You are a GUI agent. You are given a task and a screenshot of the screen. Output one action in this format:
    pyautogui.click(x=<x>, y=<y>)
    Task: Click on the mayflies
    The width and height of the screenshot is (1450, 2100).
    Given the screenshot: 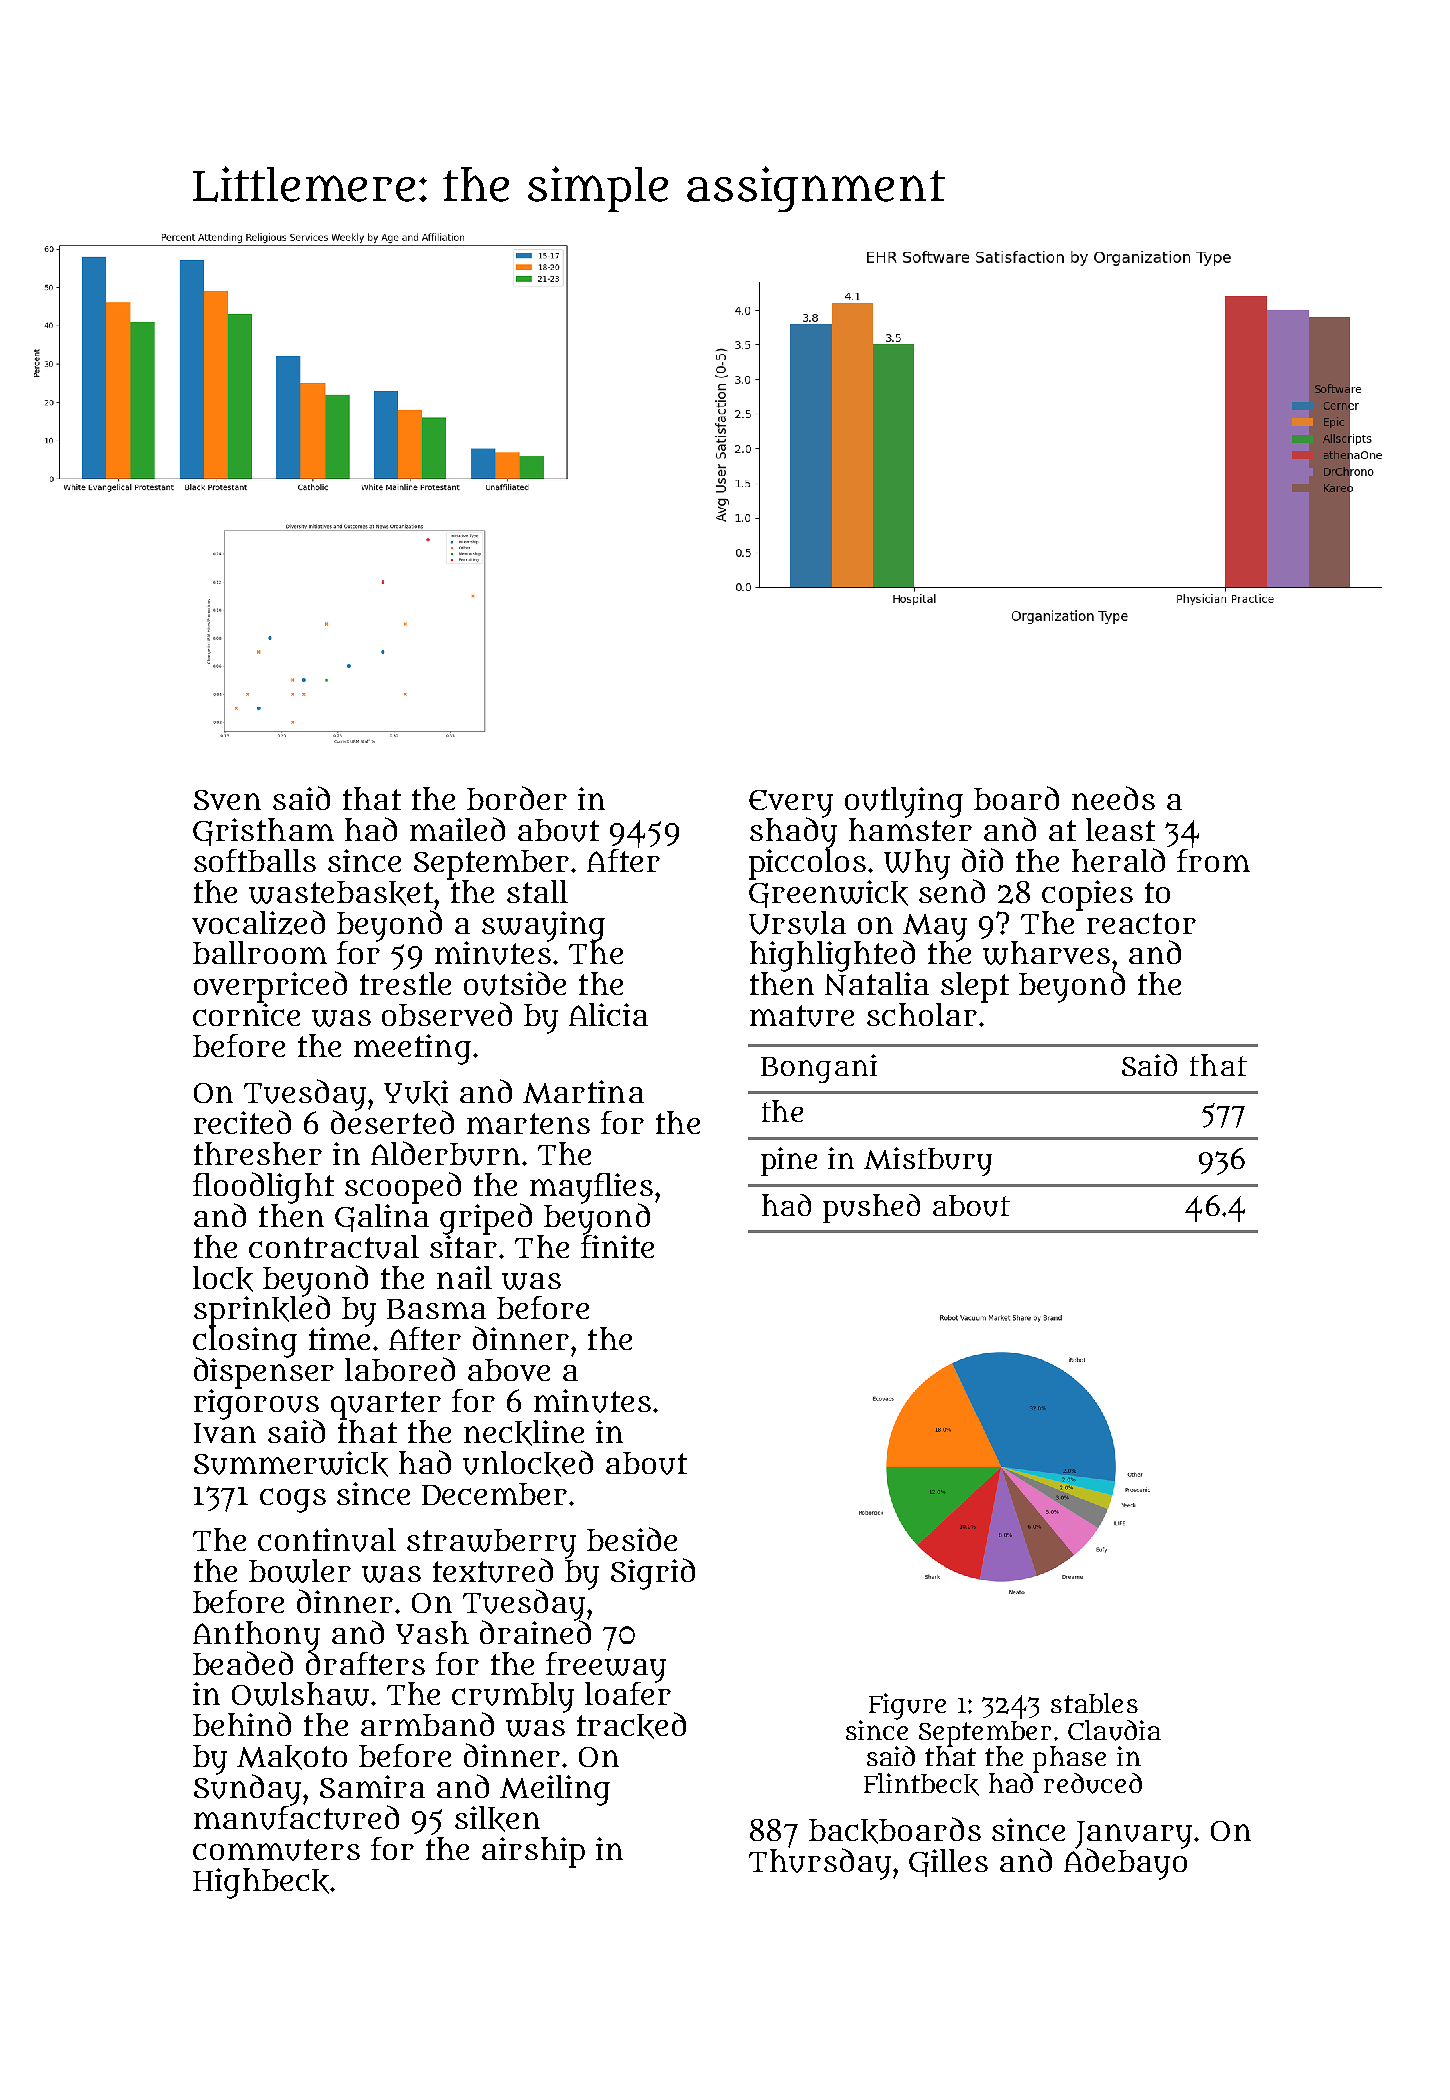 What is the action you would take?
    pyautogui.click(x=591, y=1188)
